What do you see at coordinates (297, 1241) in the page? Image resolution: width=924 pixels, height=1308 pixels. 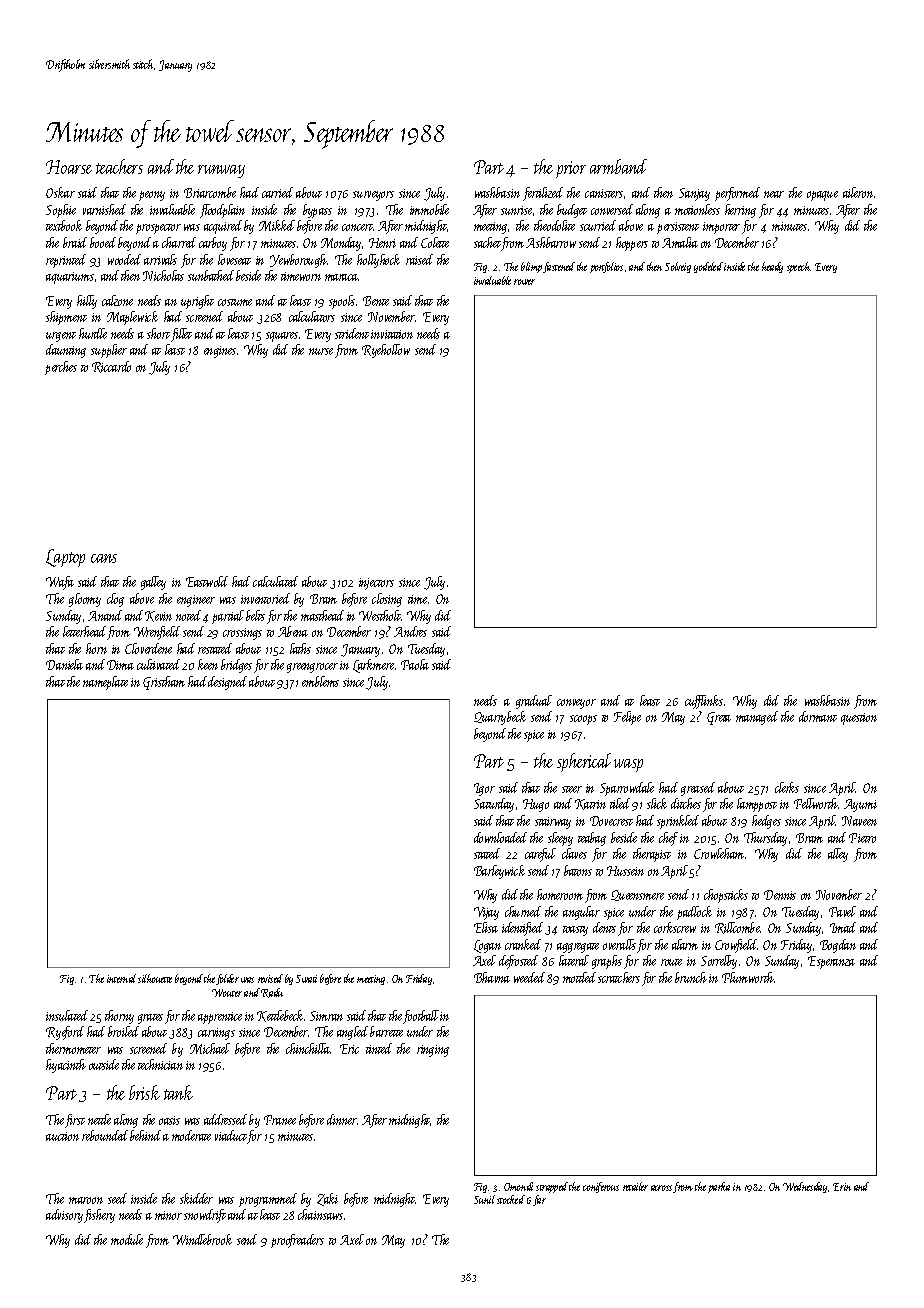 I see `proofreaders` at bounding box center [297, 1241].
